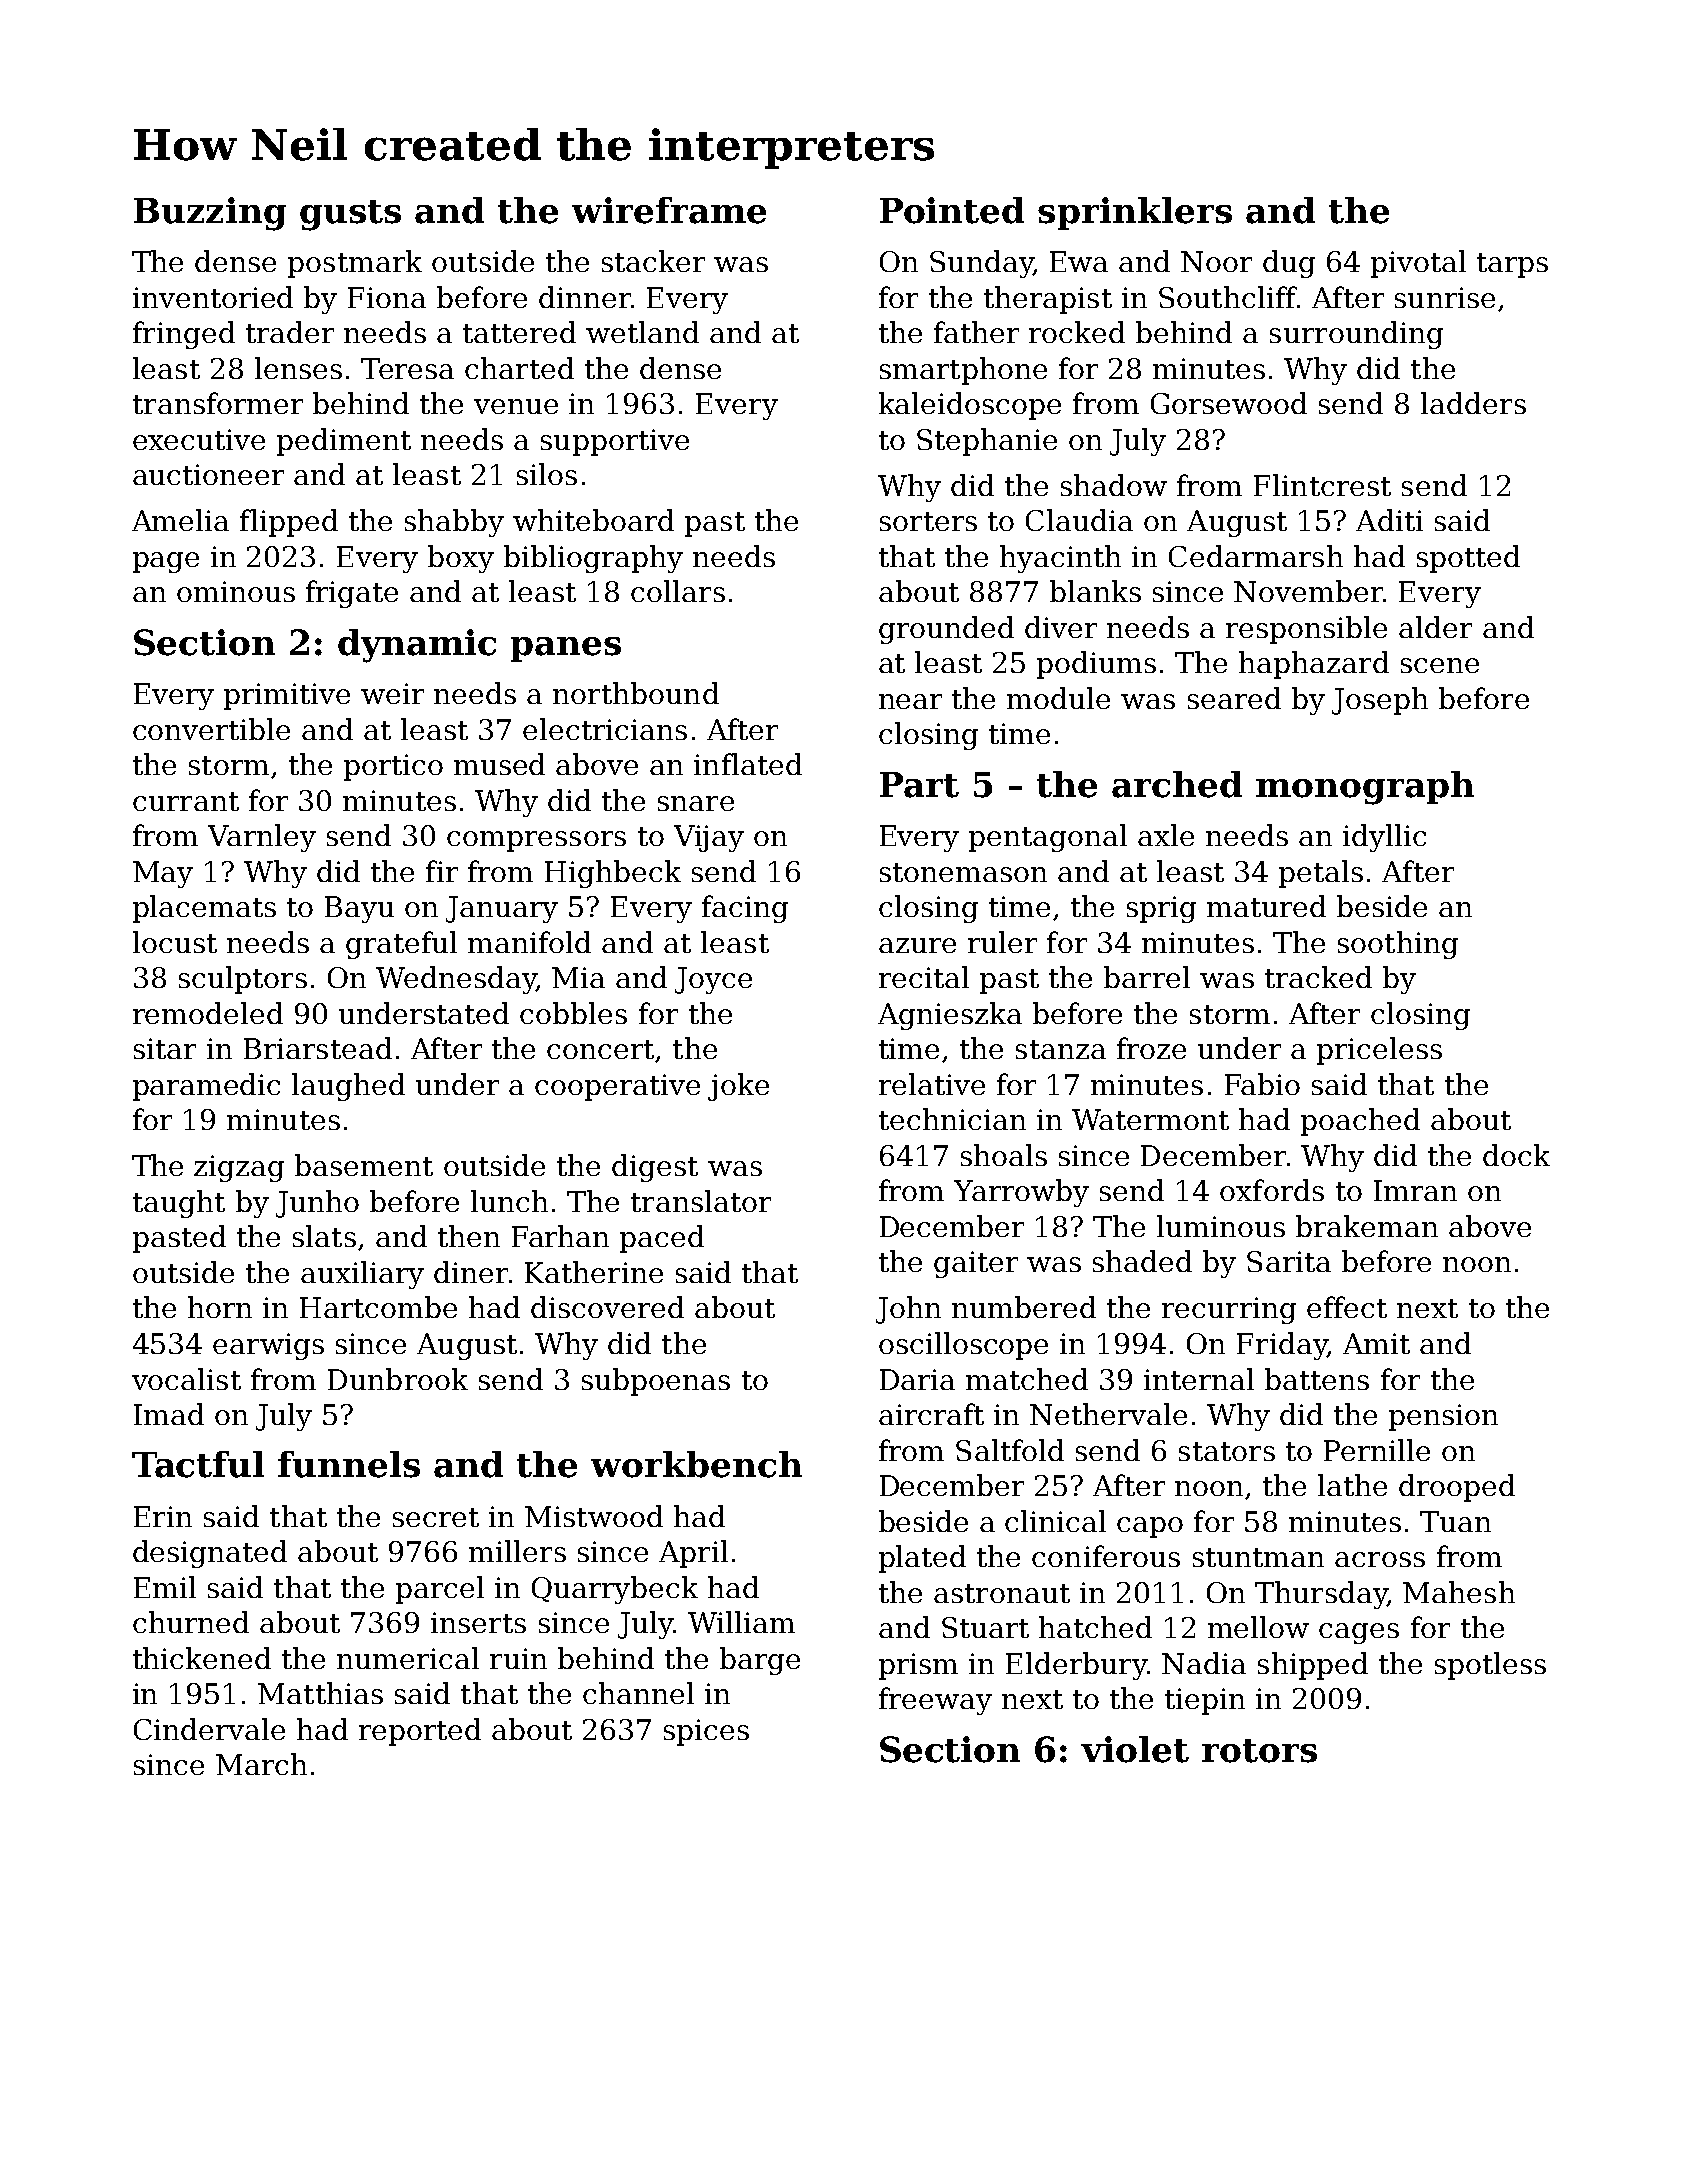 This screenshot has height=2178, width=1683. I want to click on translator, so click(701, 1201).
